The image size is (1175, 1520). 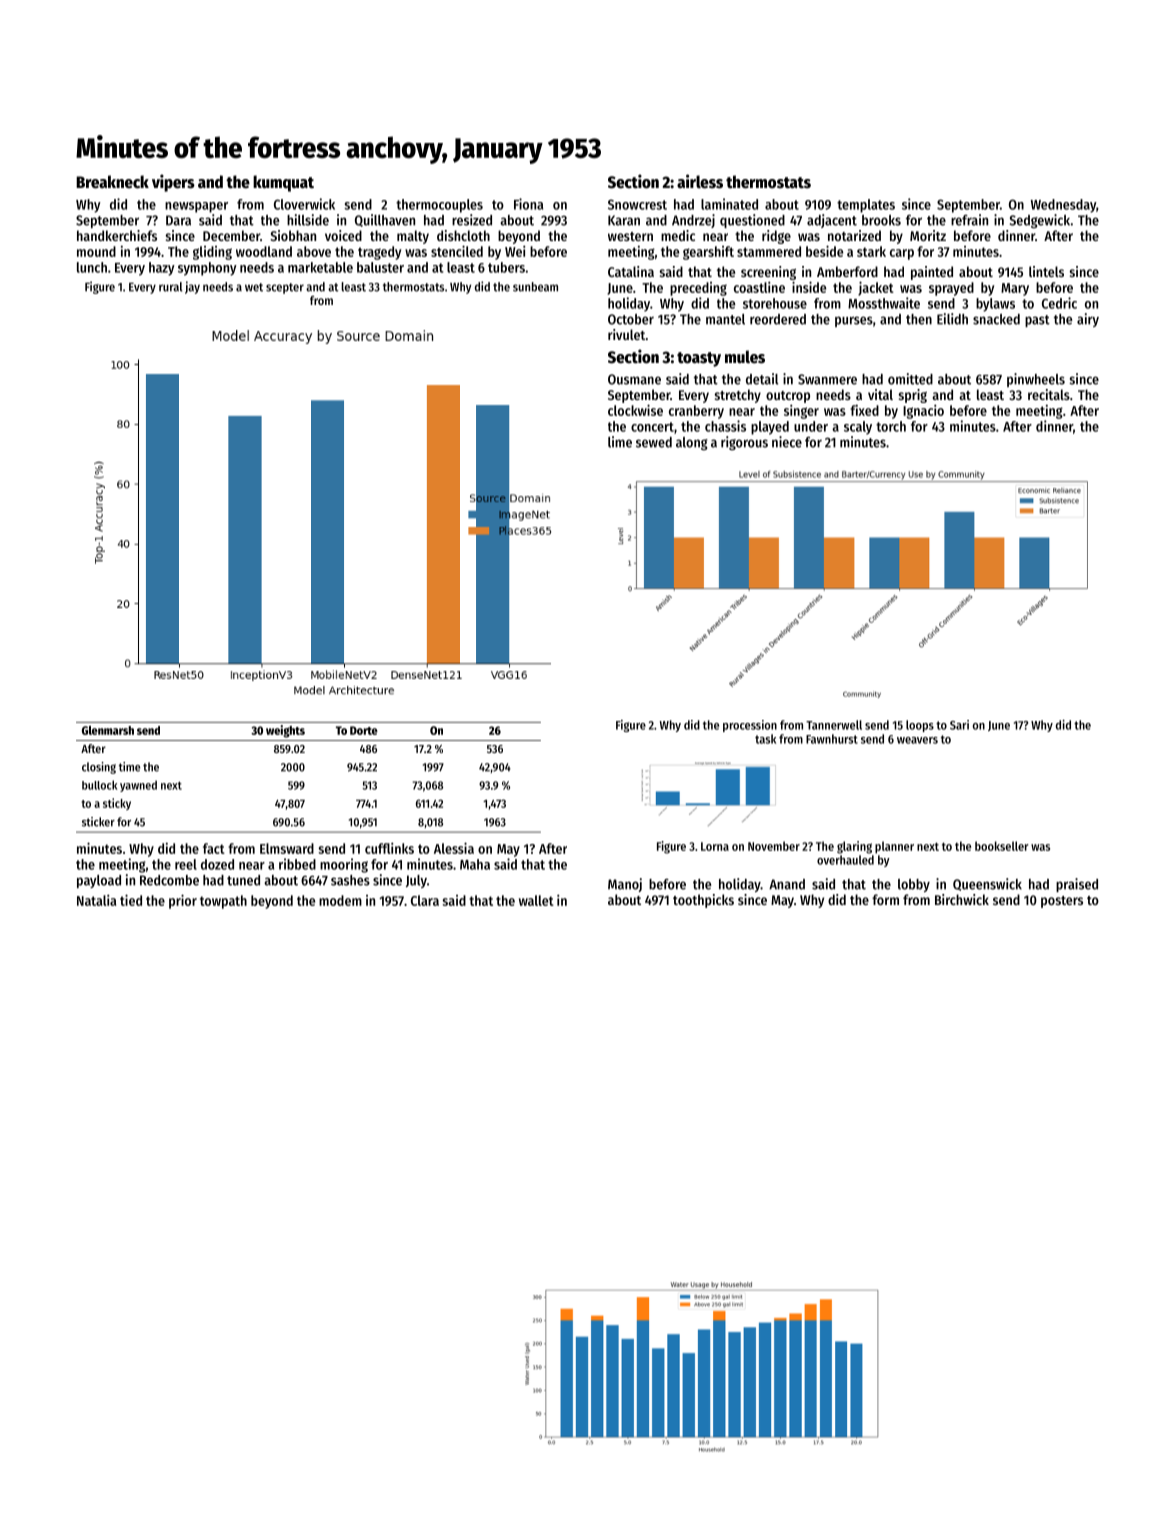 I want to click on payload, so click(x=99, y=881).
